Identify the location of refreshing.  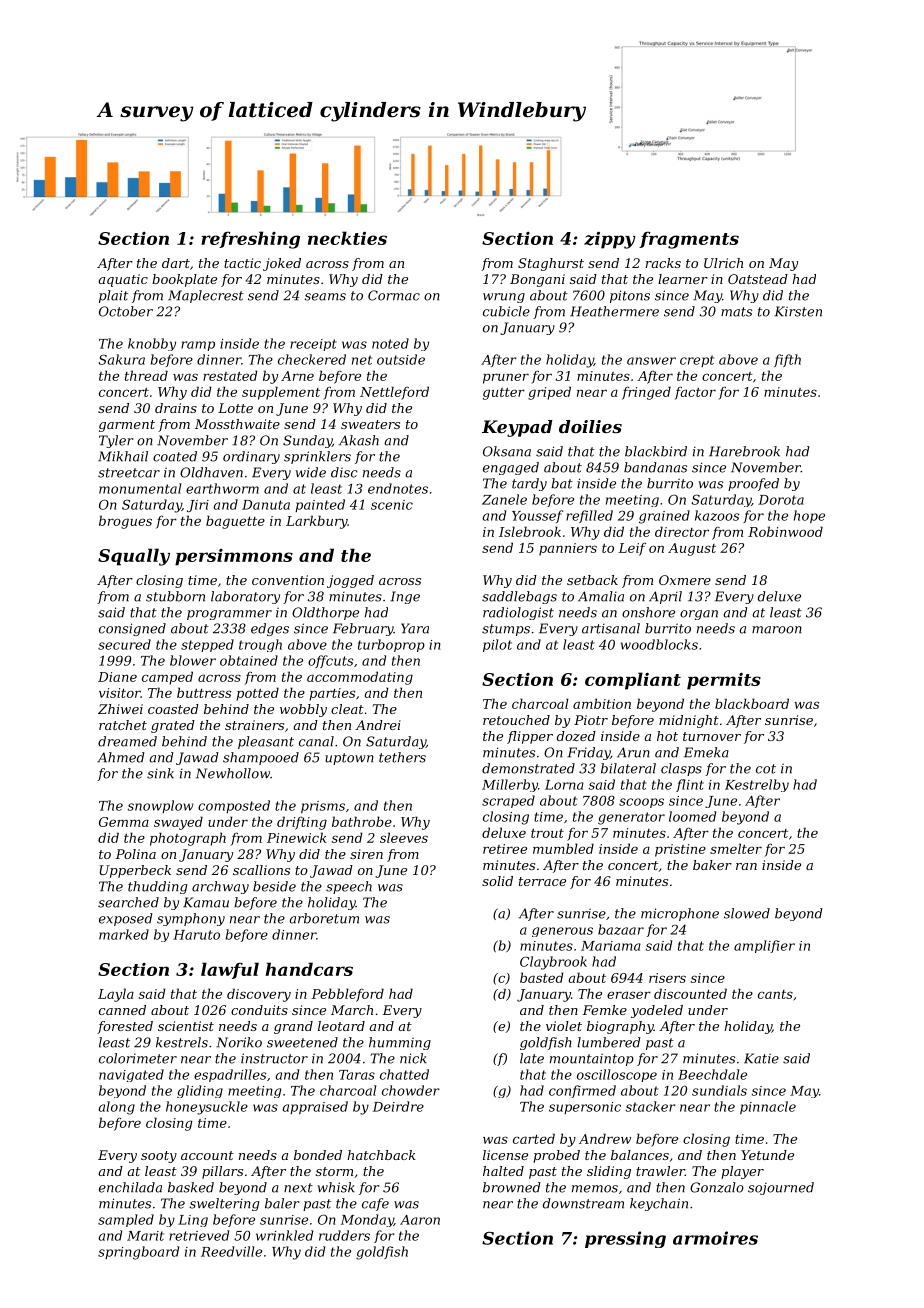
(250, 240).
